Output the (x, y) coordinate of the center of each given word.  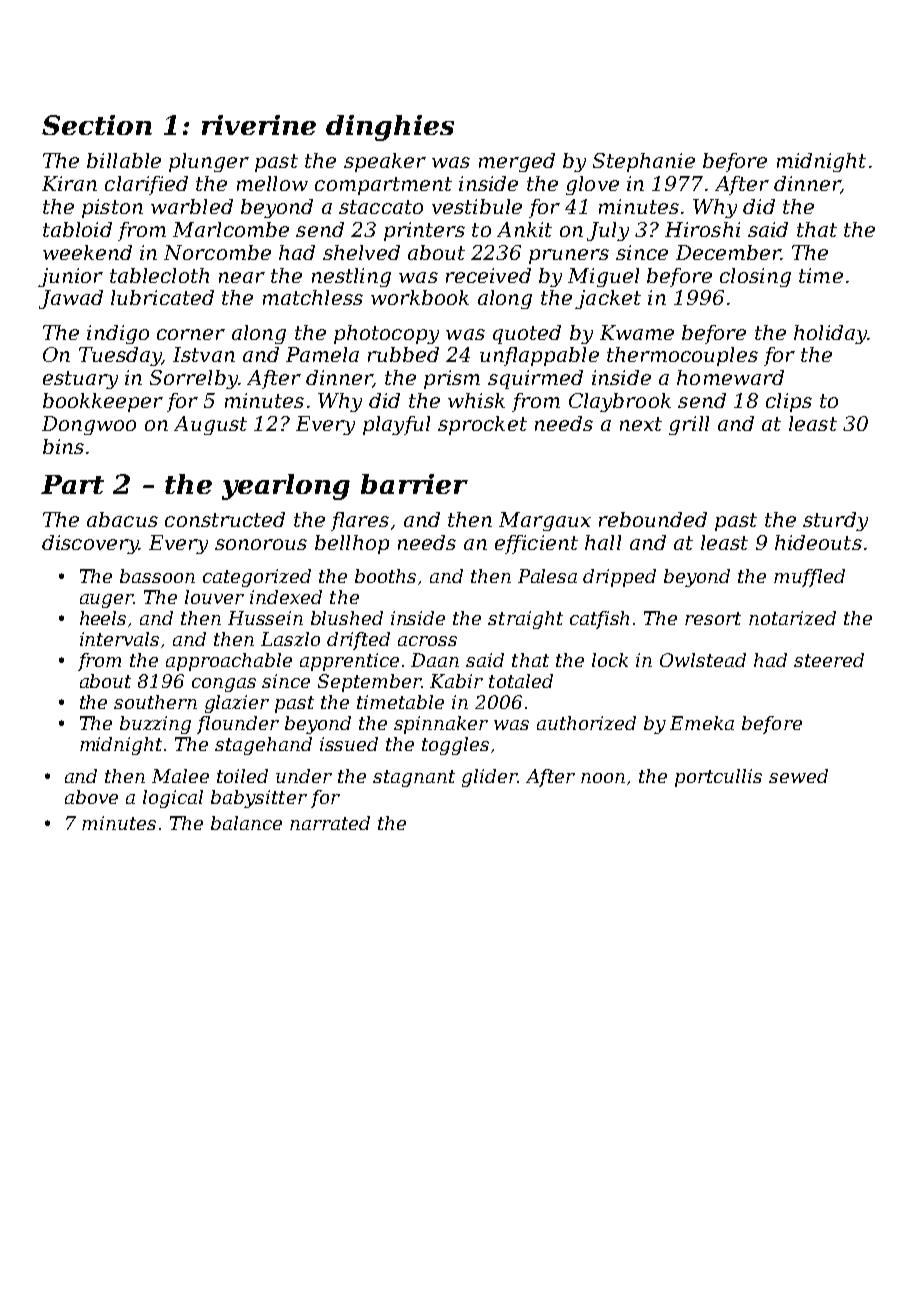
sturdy (835, 521)
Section (97, 125)
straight (525, 620)
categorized (257, 578)
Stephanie (644, 162)
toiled (242, 776)
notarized (792, 618)
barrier (414, 484)
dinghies (390, 128)
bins (63, 446)
